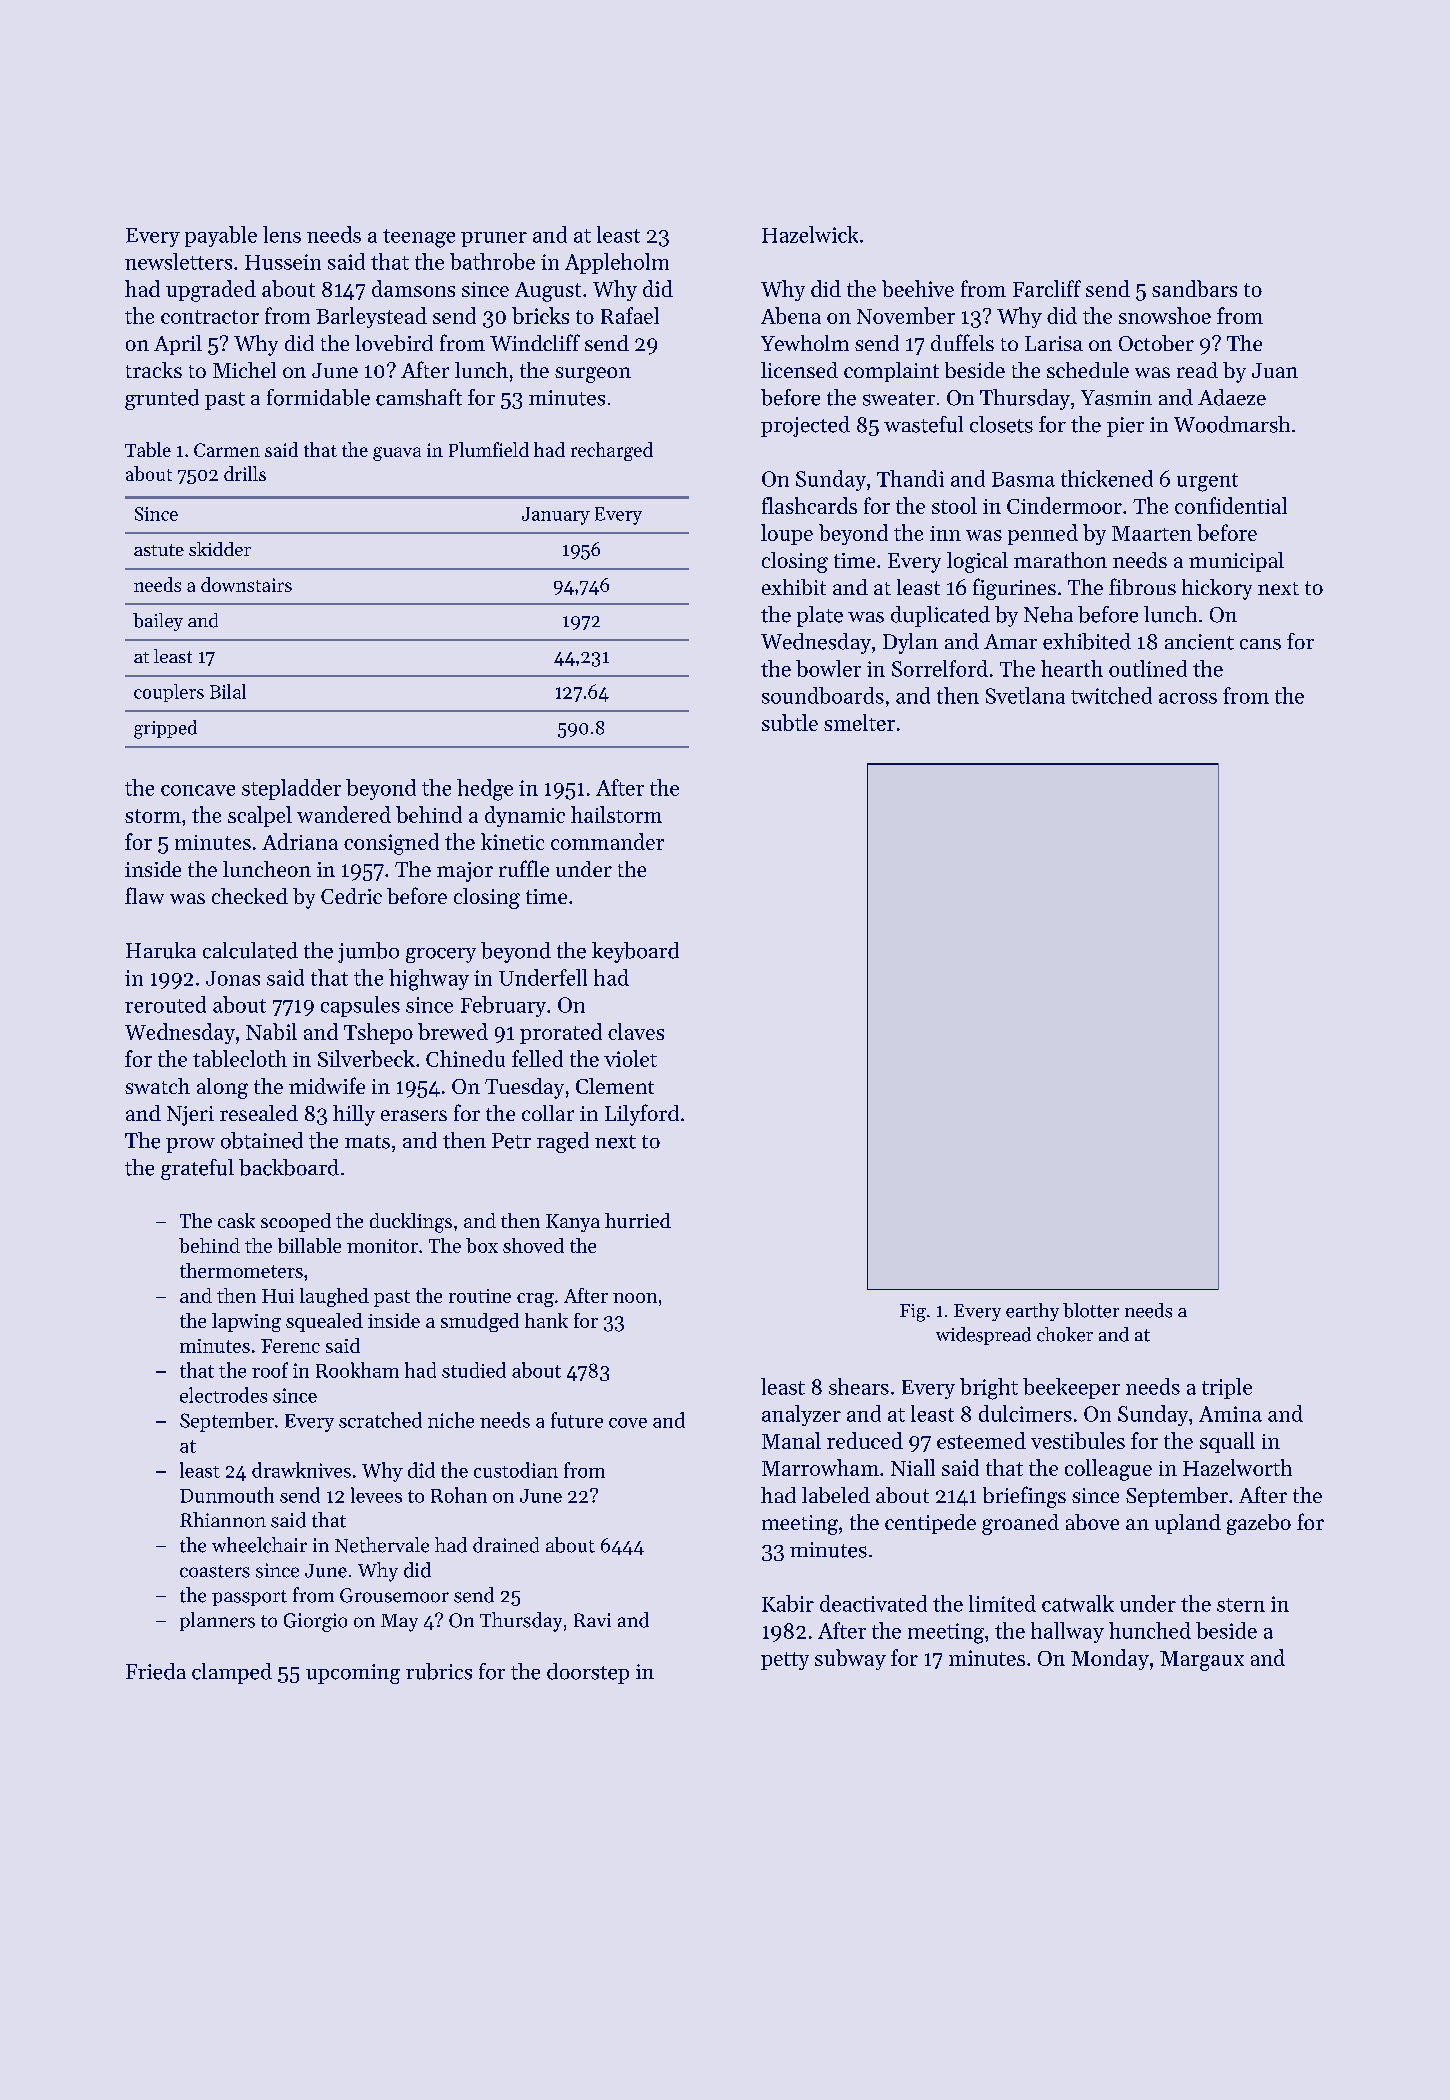  Describe the element at coordinates (1202, 1661) in the page. I see `Margaux` at that location.
